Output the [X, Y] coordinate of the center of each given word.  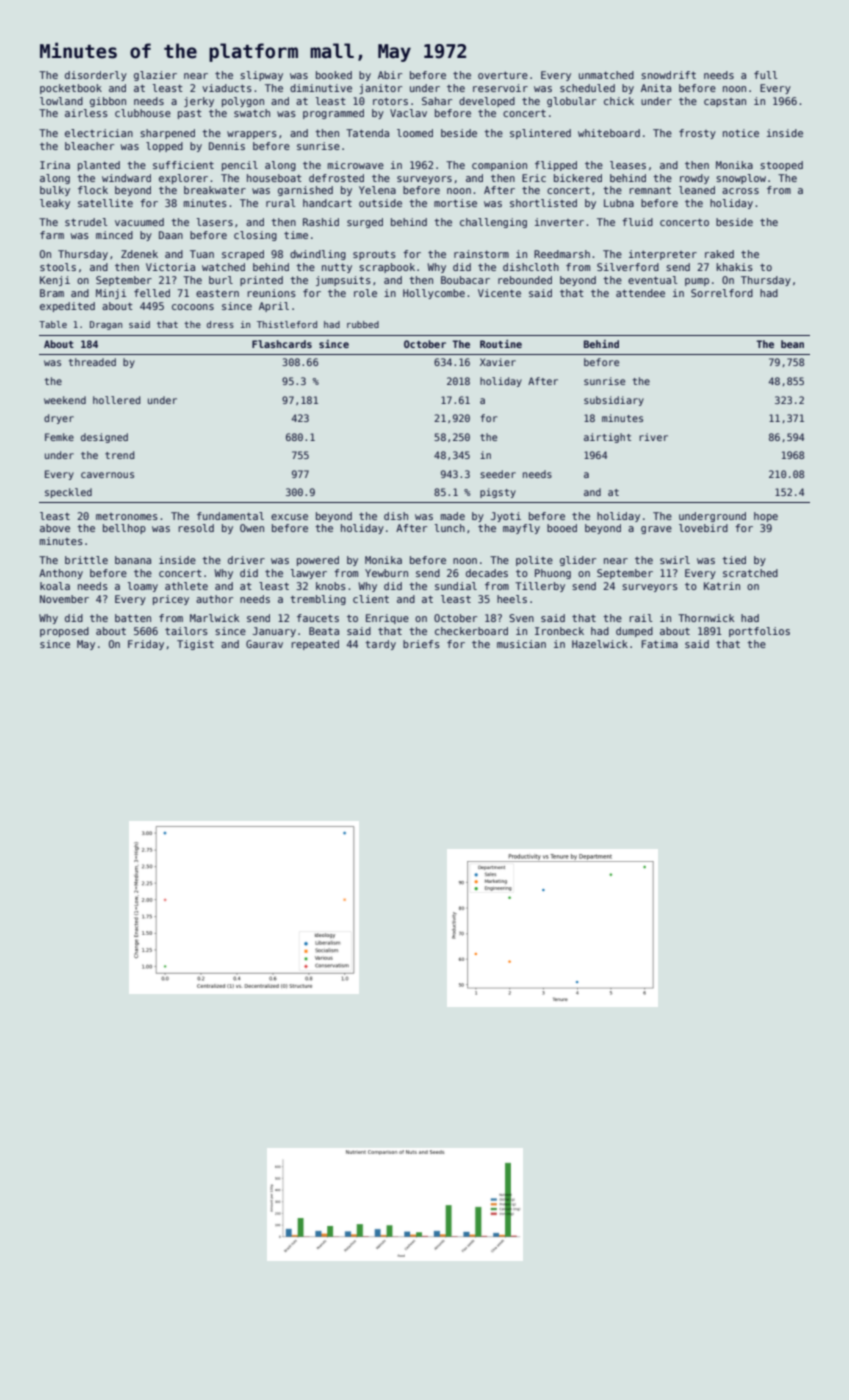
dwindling [318, 255]
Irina [55, 165]
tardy [380, 645]
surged [365, 223]
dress [220, 324]
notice [741, 133]
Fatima [659, 644]
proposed [64, 632]
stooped [781, 166]
